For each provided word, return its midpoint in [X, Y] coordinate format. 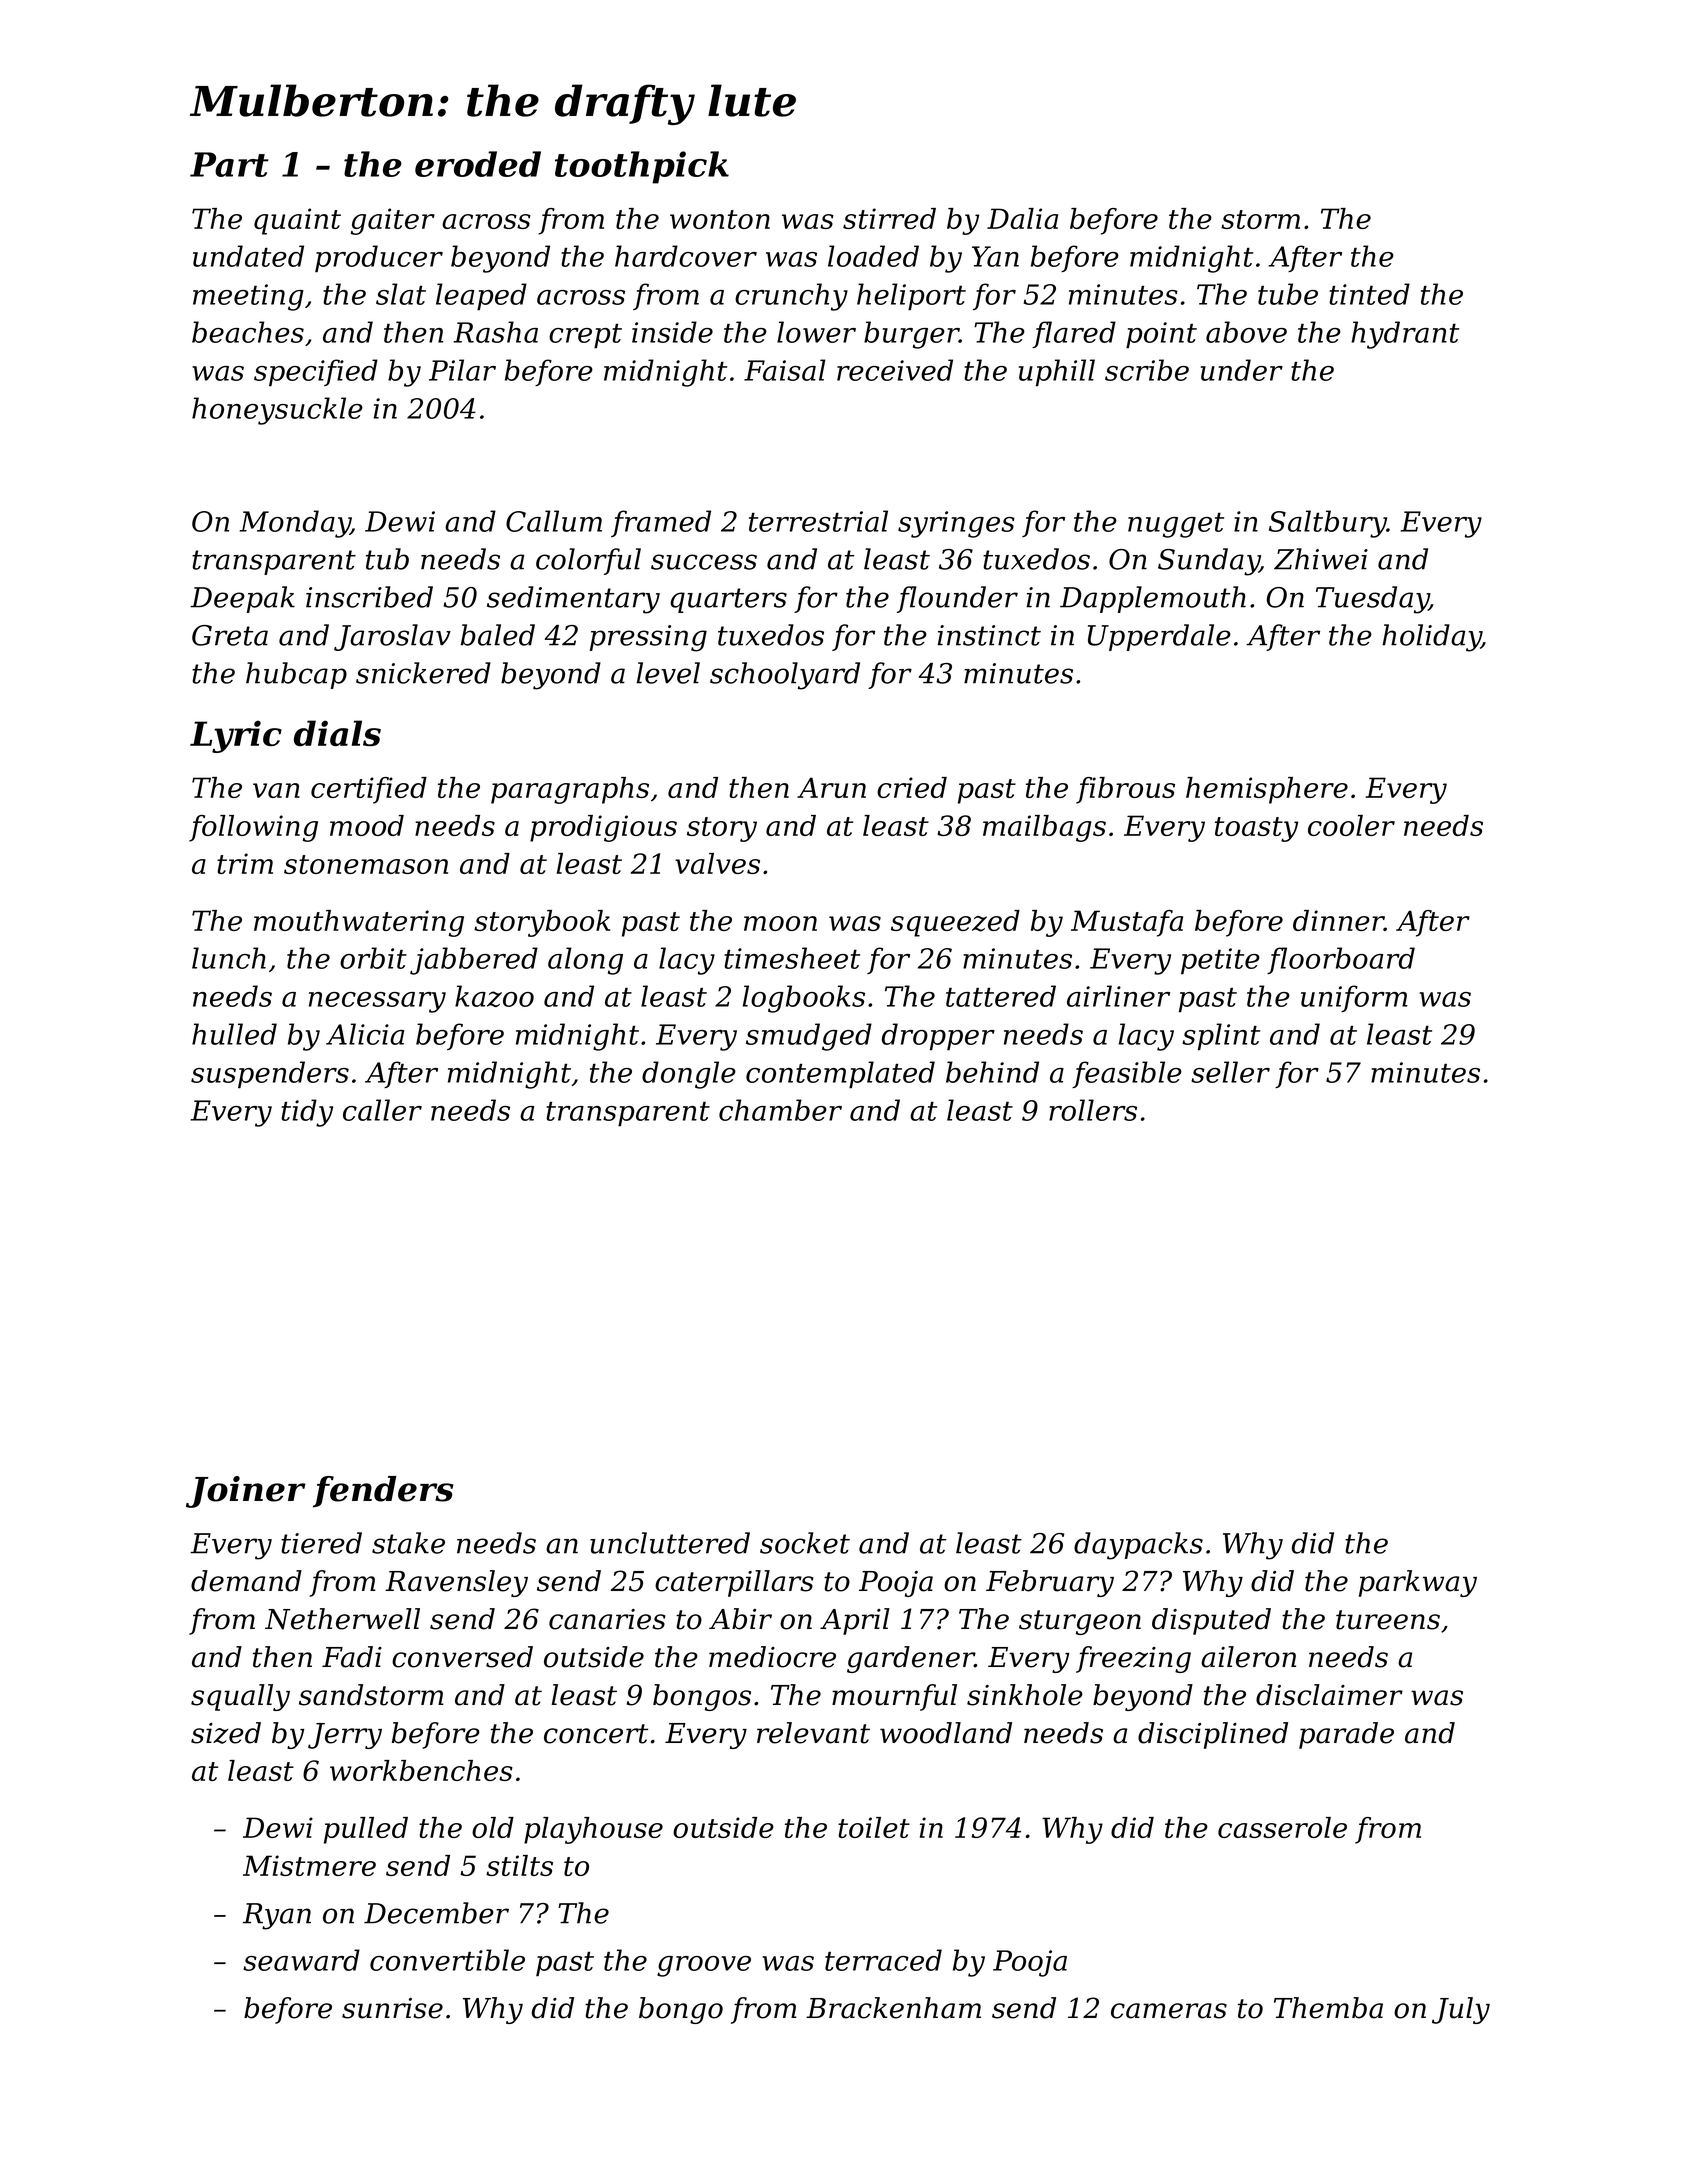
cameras [1169, 2011]
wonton [720, 219]
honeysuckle [277, 411]
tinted [1369, 294]
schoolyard [785, 676]
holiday [1431, 638]
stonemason [366, 864]
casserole [1282, 1827]
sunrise [392, 2008]
